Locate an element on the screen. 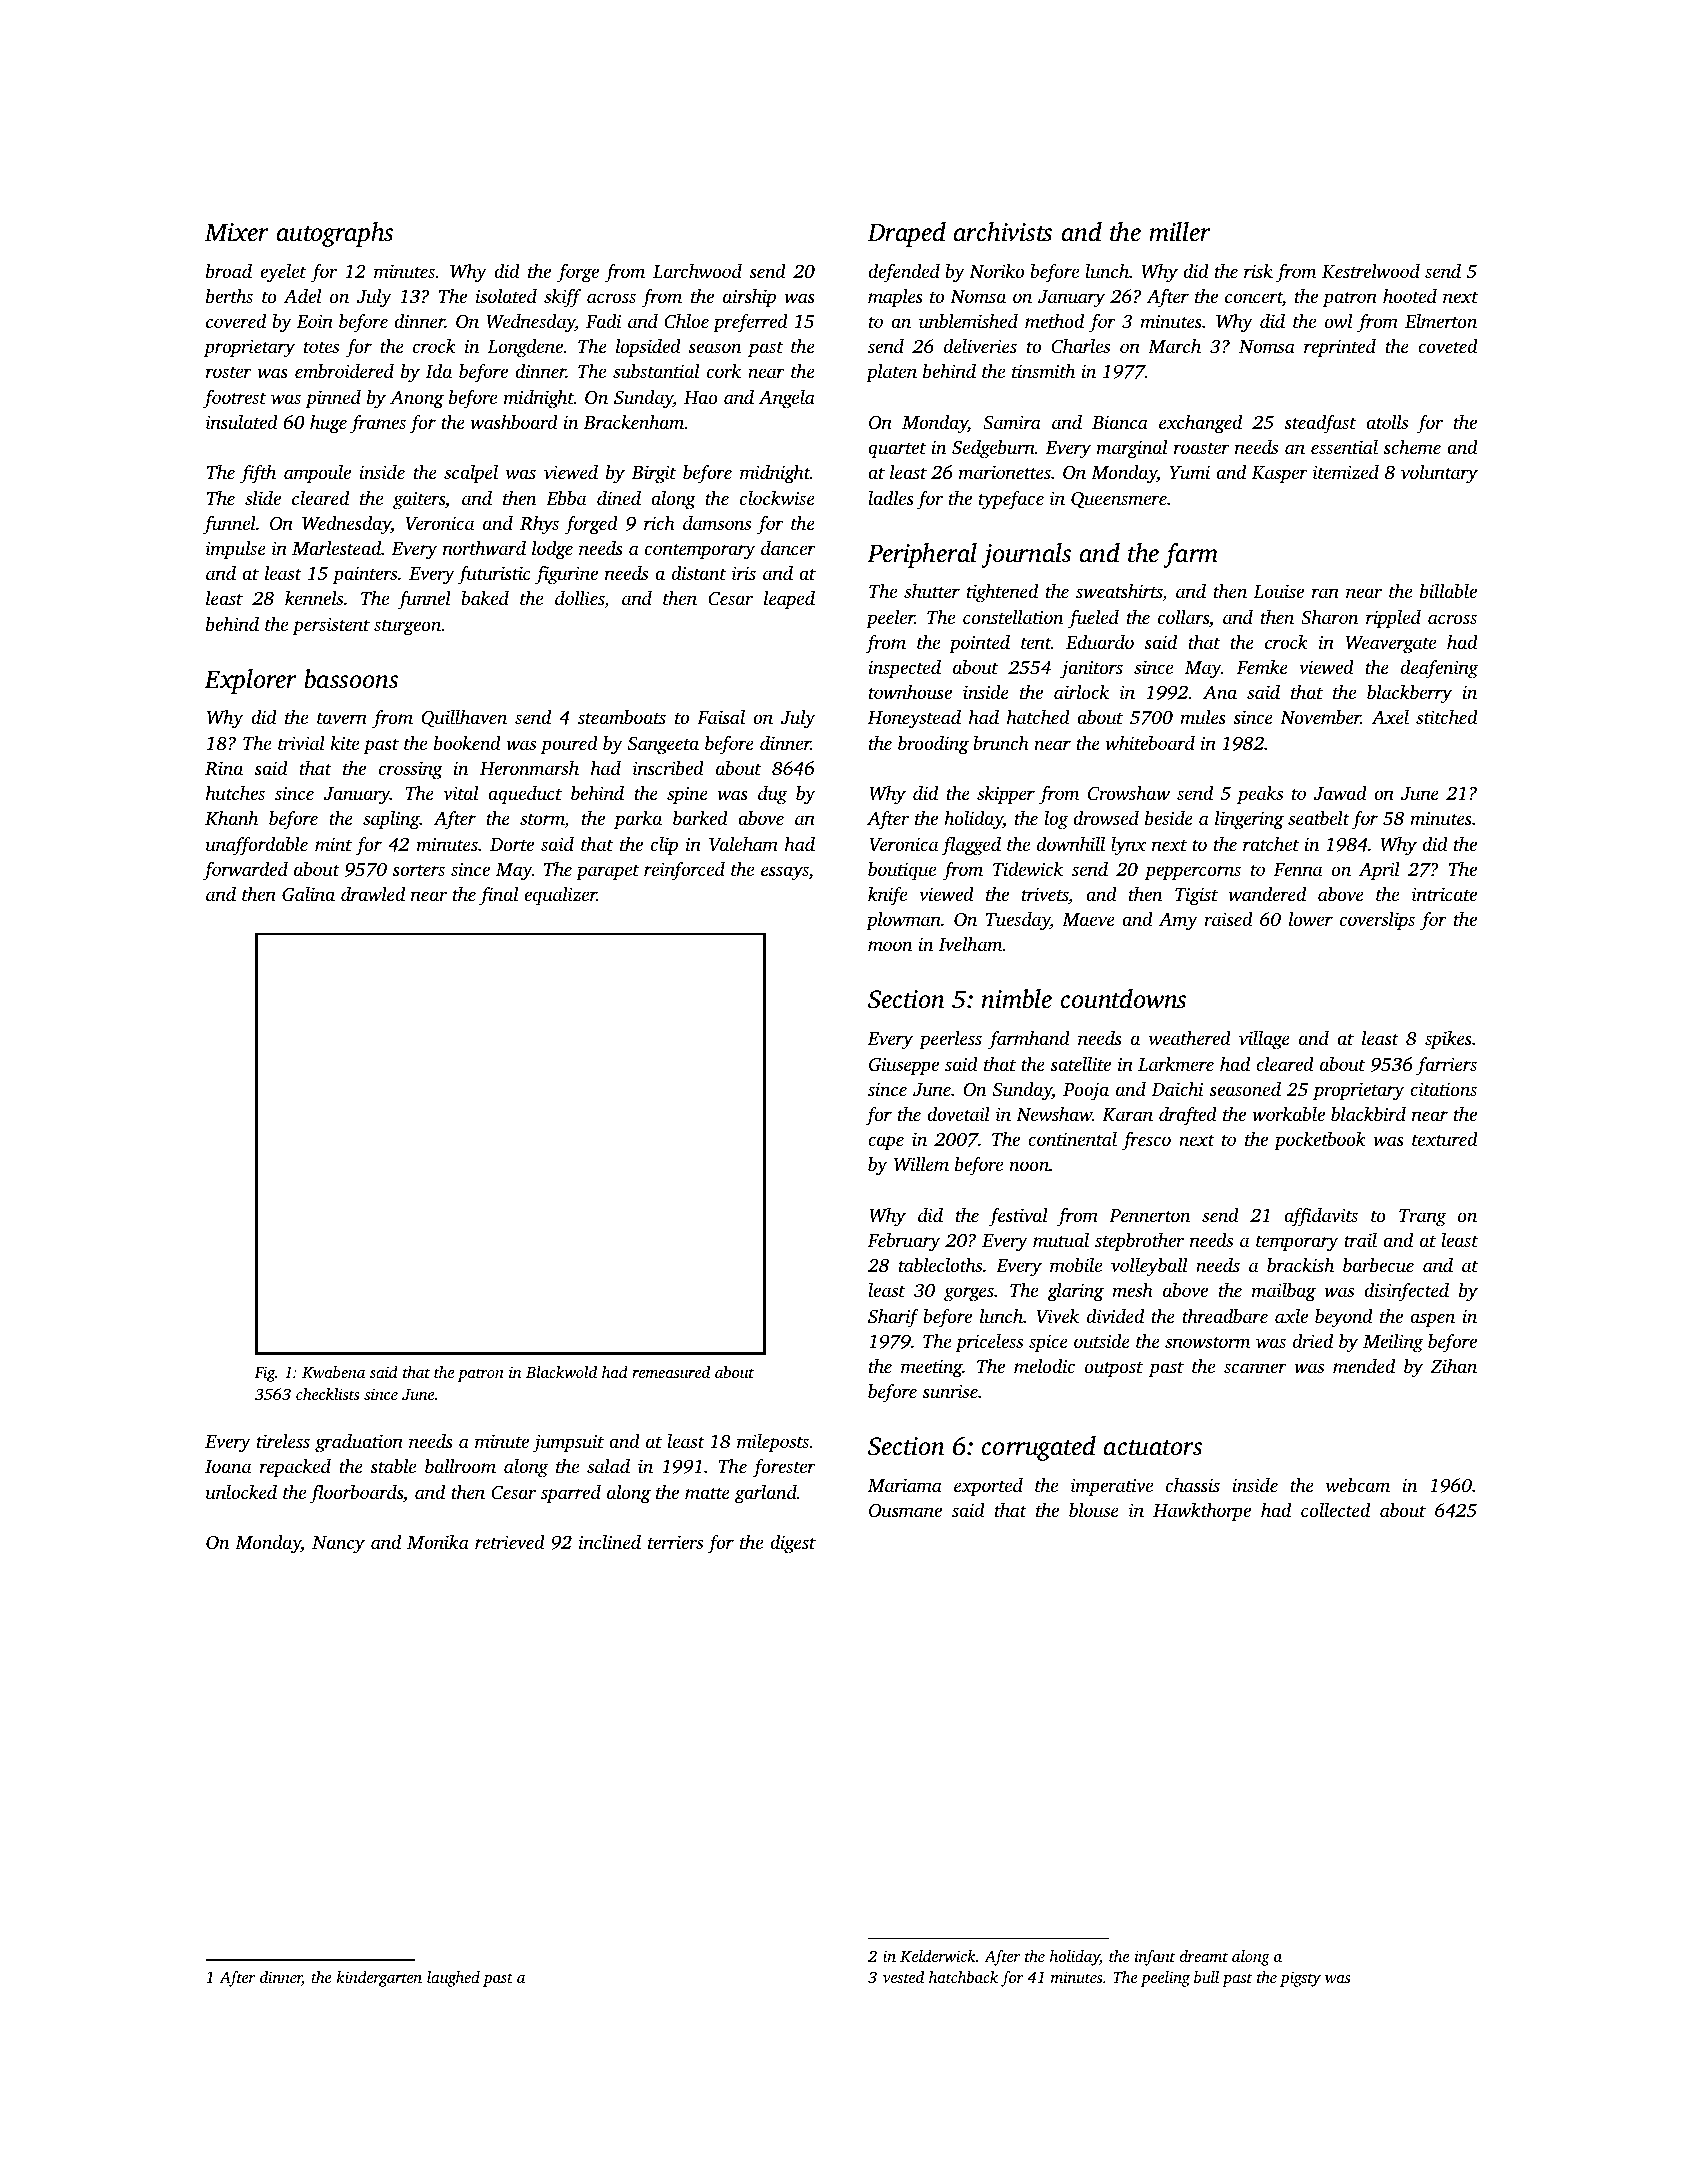 The image size is (1683, 2178). Mixer is located at coordinates (236, 232).
